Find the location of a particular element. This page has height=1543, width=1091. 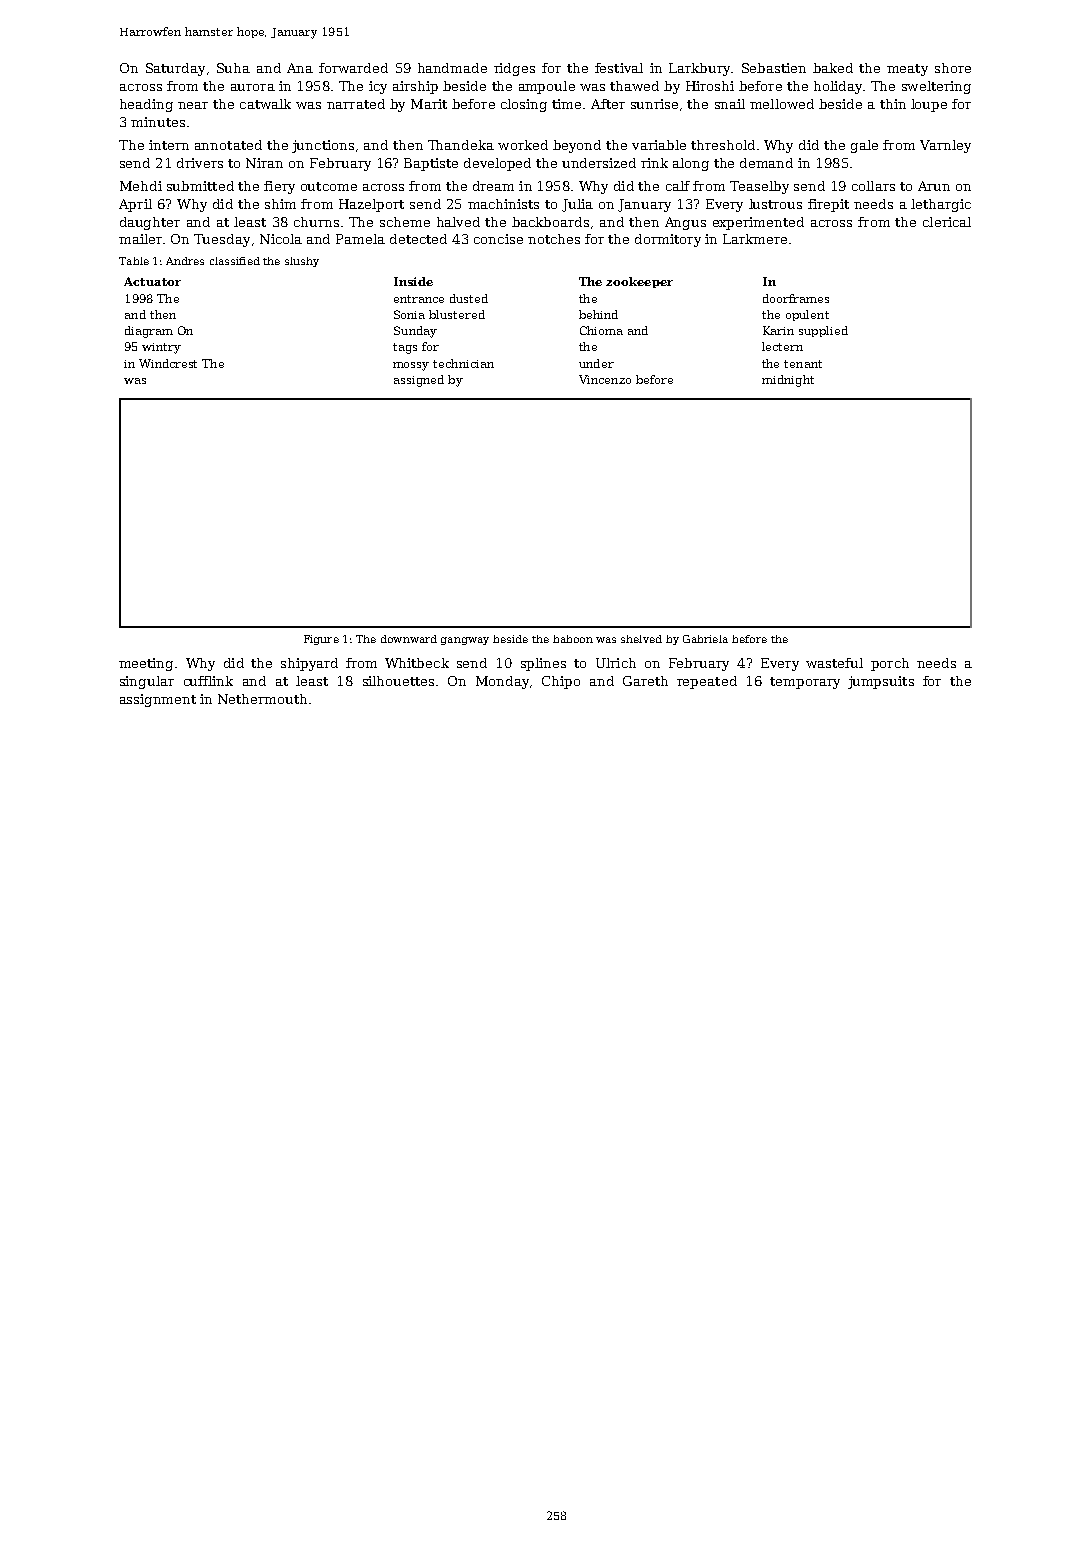

Sonia is located at coordinates (409, 314).
